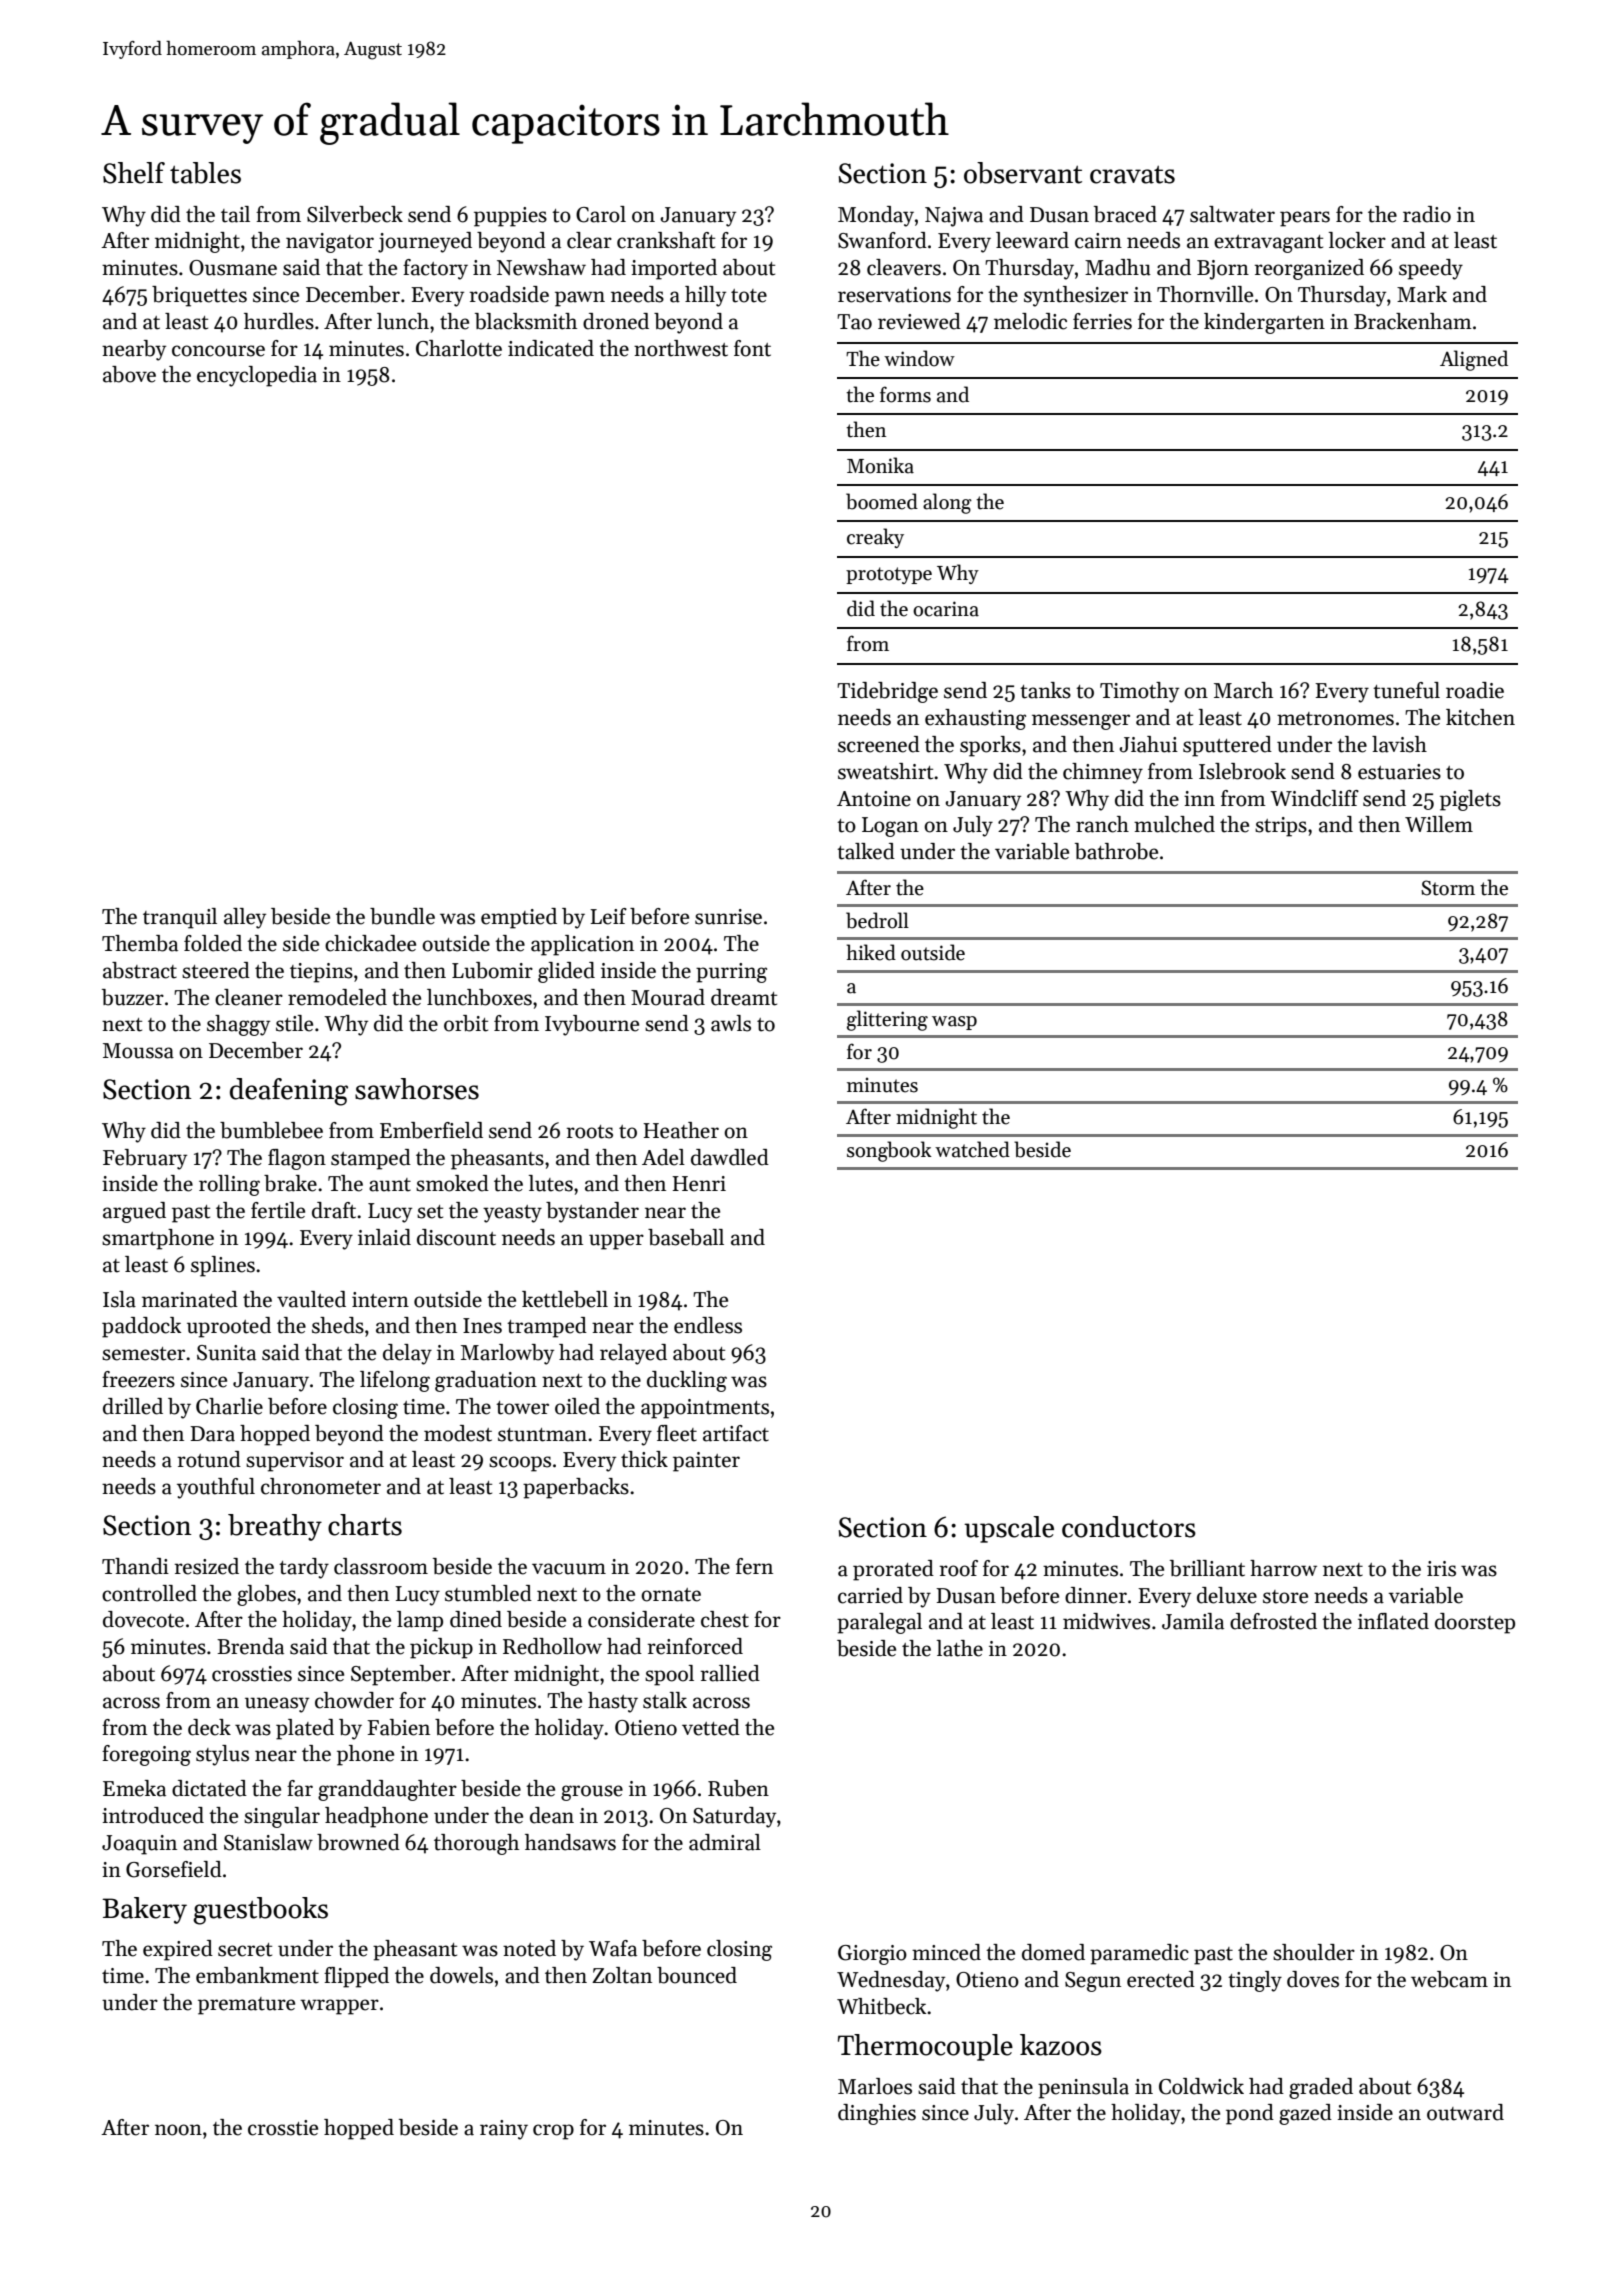 Image resolution: width=1620 pixels, height=2292 pixels. I want to click on clear, so click(589, 240).
